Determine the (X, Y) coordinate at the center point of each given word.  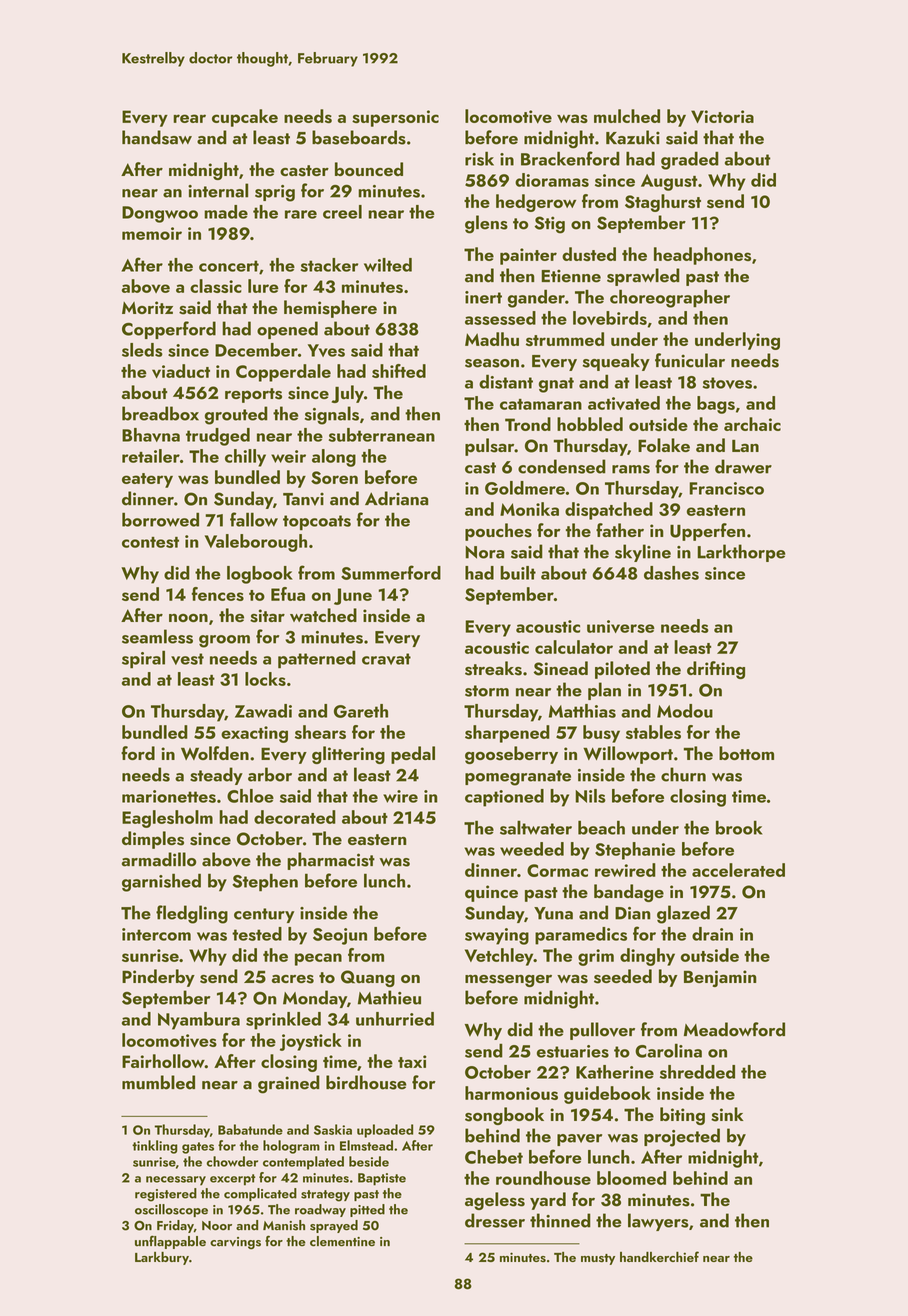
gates (198, 1148)
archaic (752, 424)
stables (653, 732)
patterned (317, 660)
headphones (702, 256)
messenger (508, 981)
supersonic (395, 118)
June (353, 596)
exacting (254, 734)
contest (150, 542)
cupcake (245, 118)
